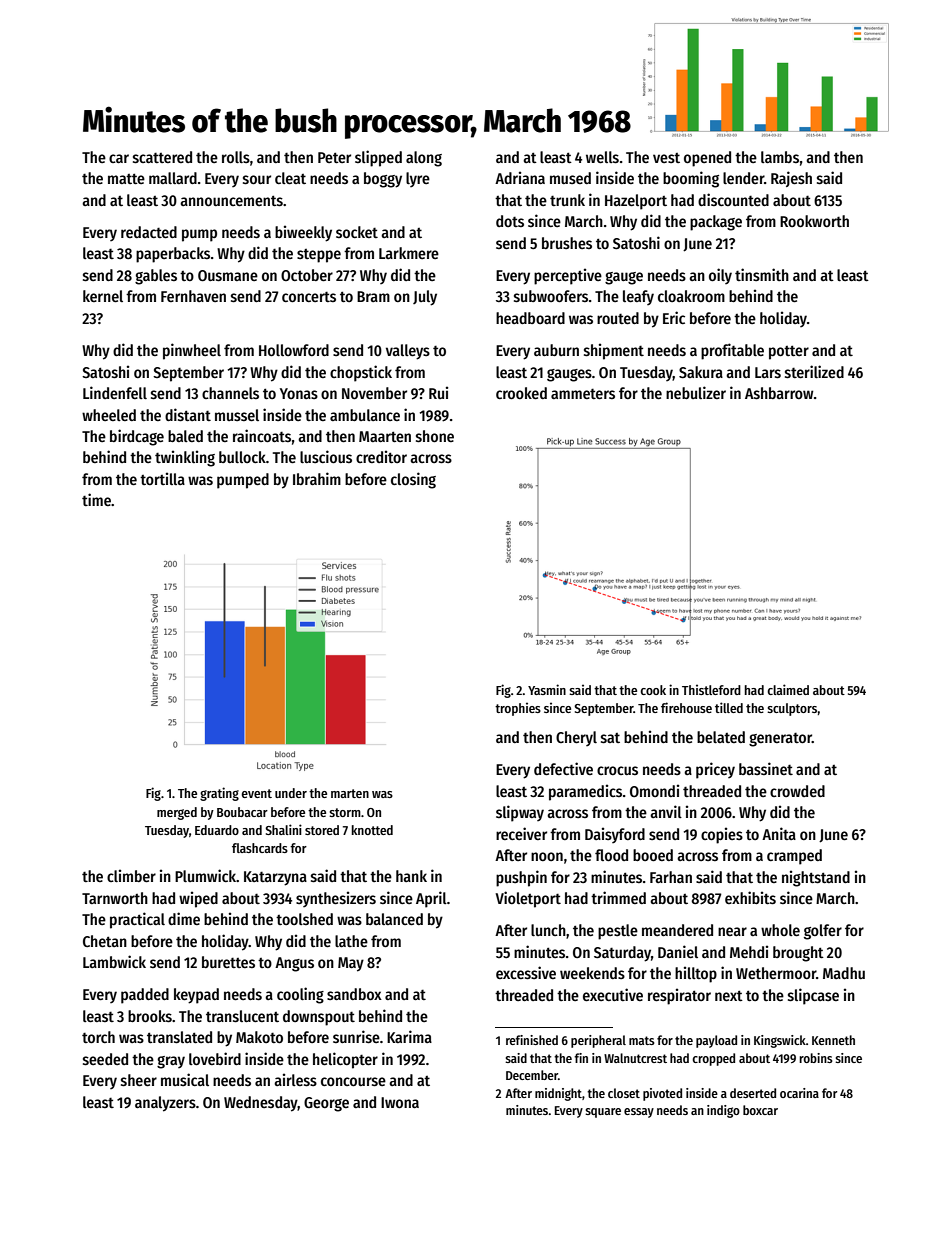  I want to click on matte, so click(126, 178).
